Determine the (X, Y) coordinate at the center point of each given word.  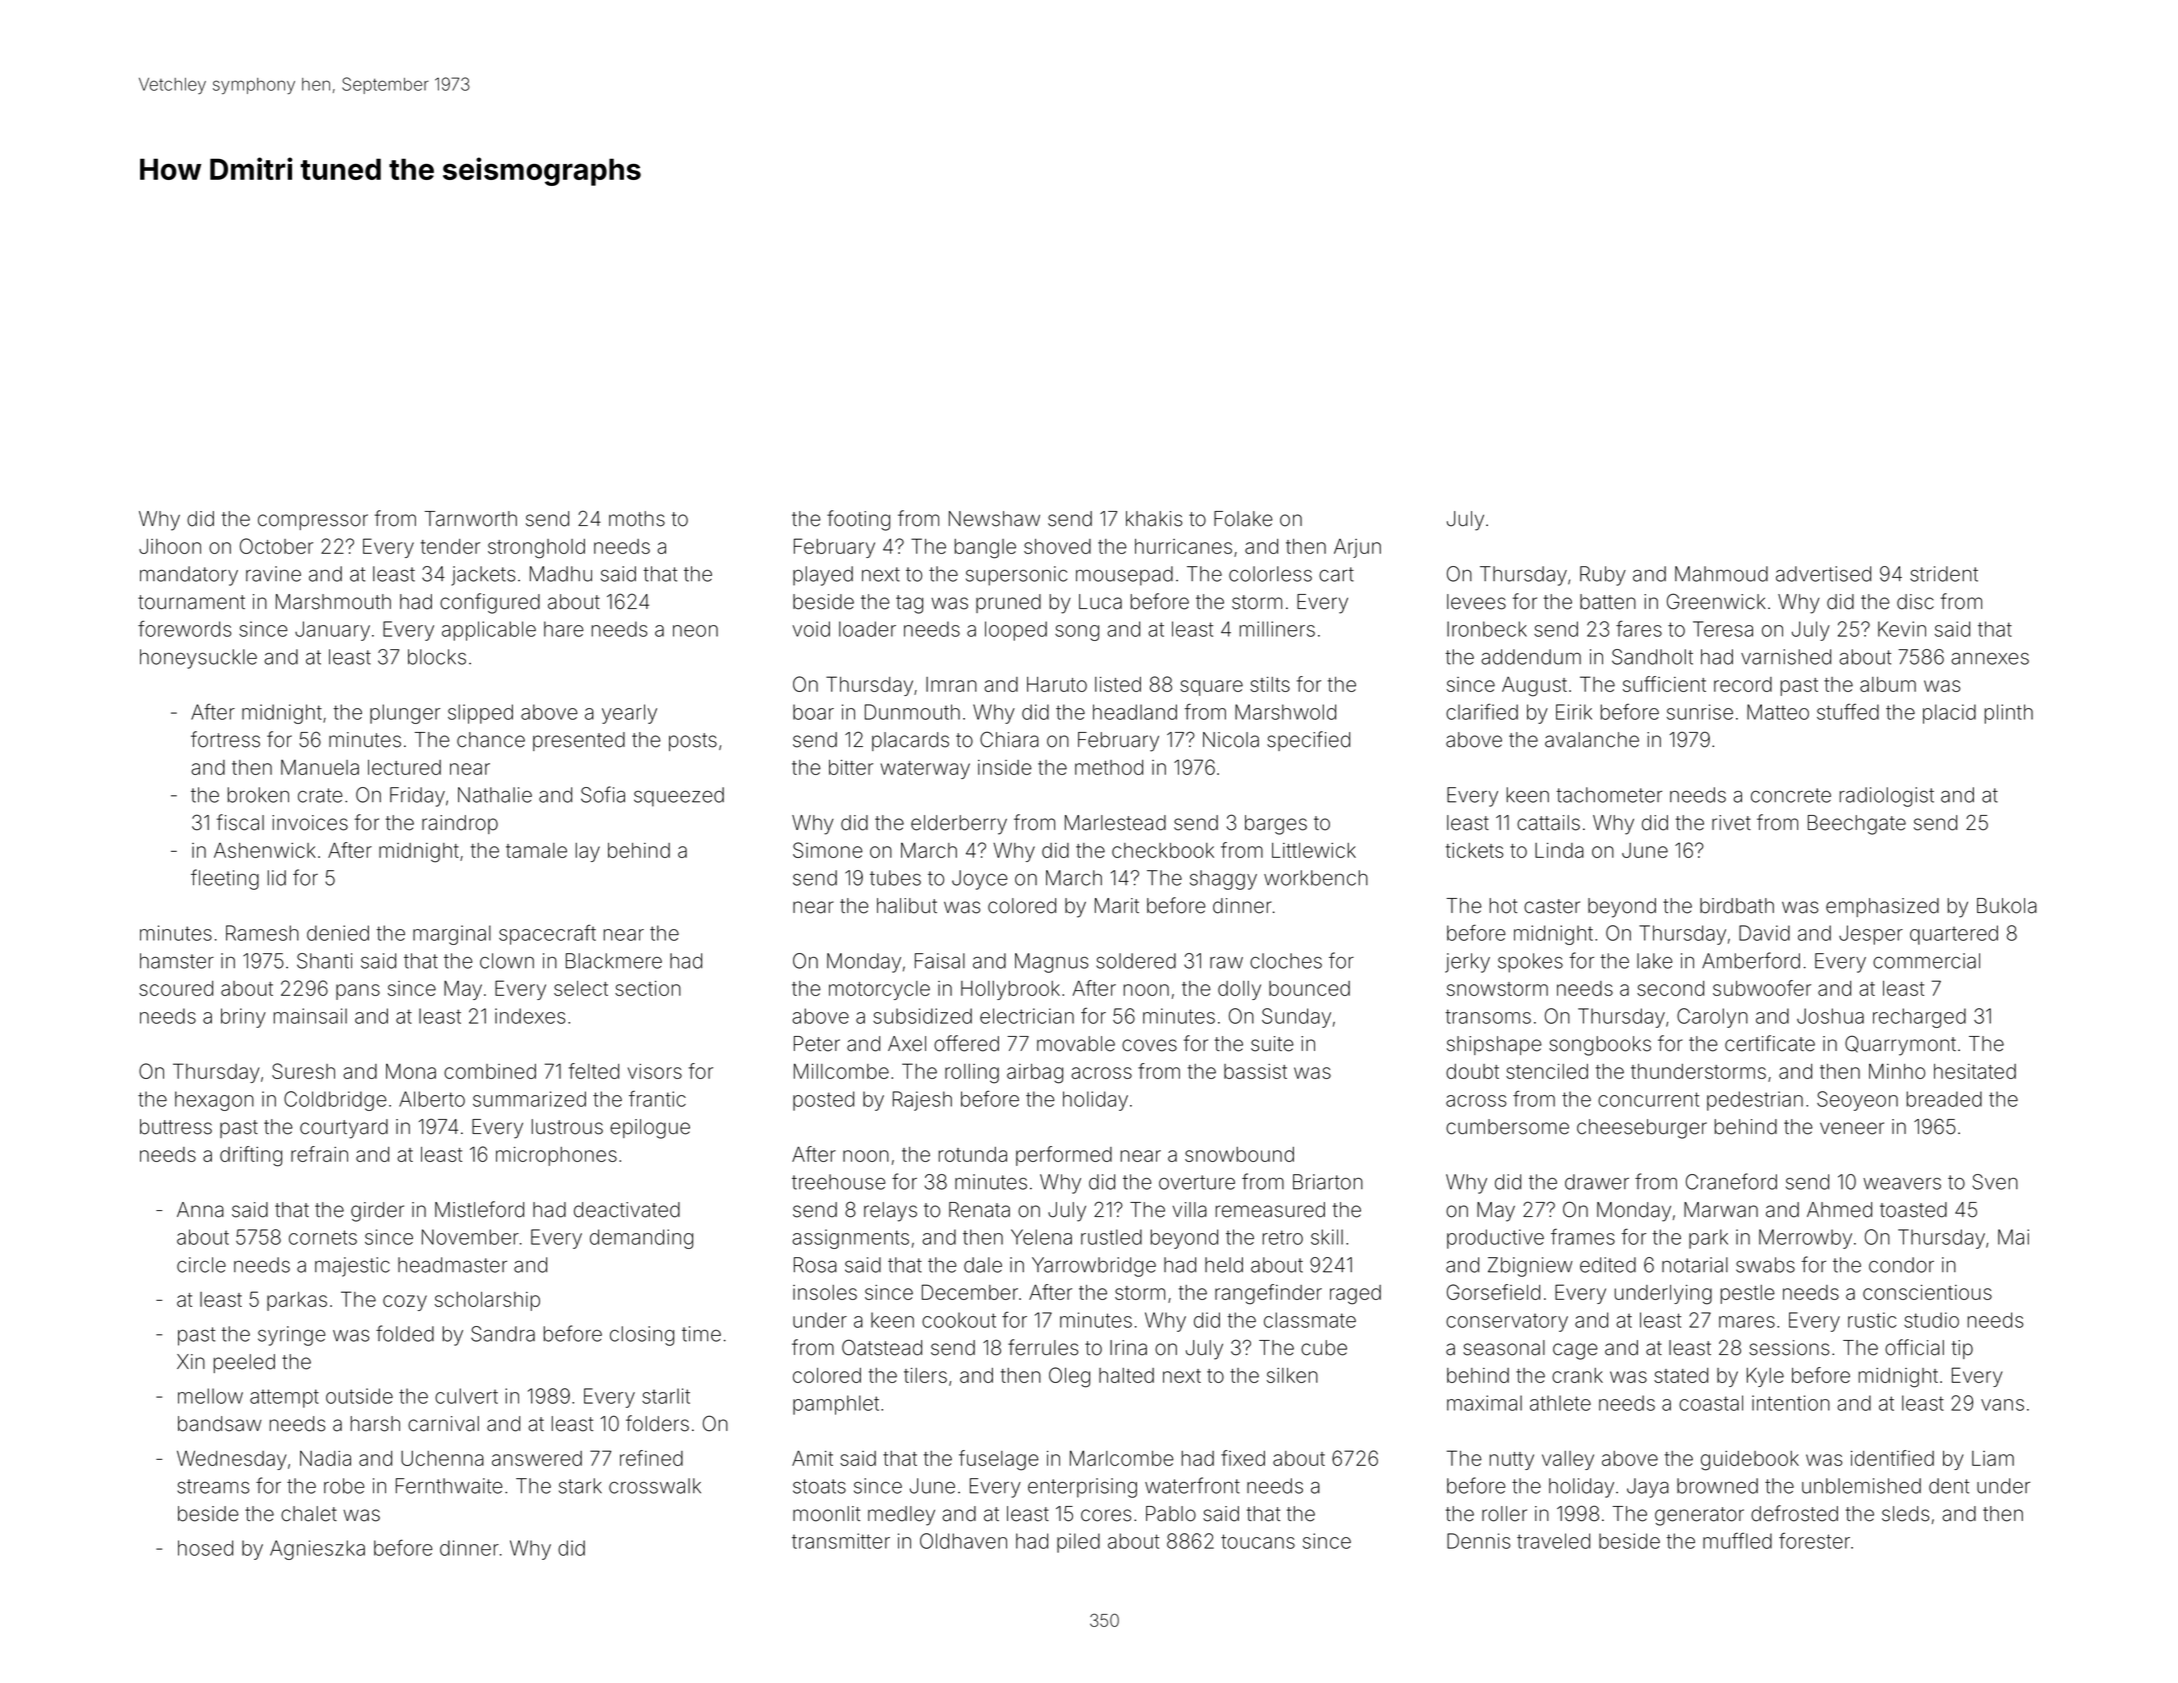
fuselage (999, 1460)
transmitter (841, 1541)
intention (1791, 1403)
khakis (1154, 519)
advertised (1823, 574)
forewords (184, 628)
